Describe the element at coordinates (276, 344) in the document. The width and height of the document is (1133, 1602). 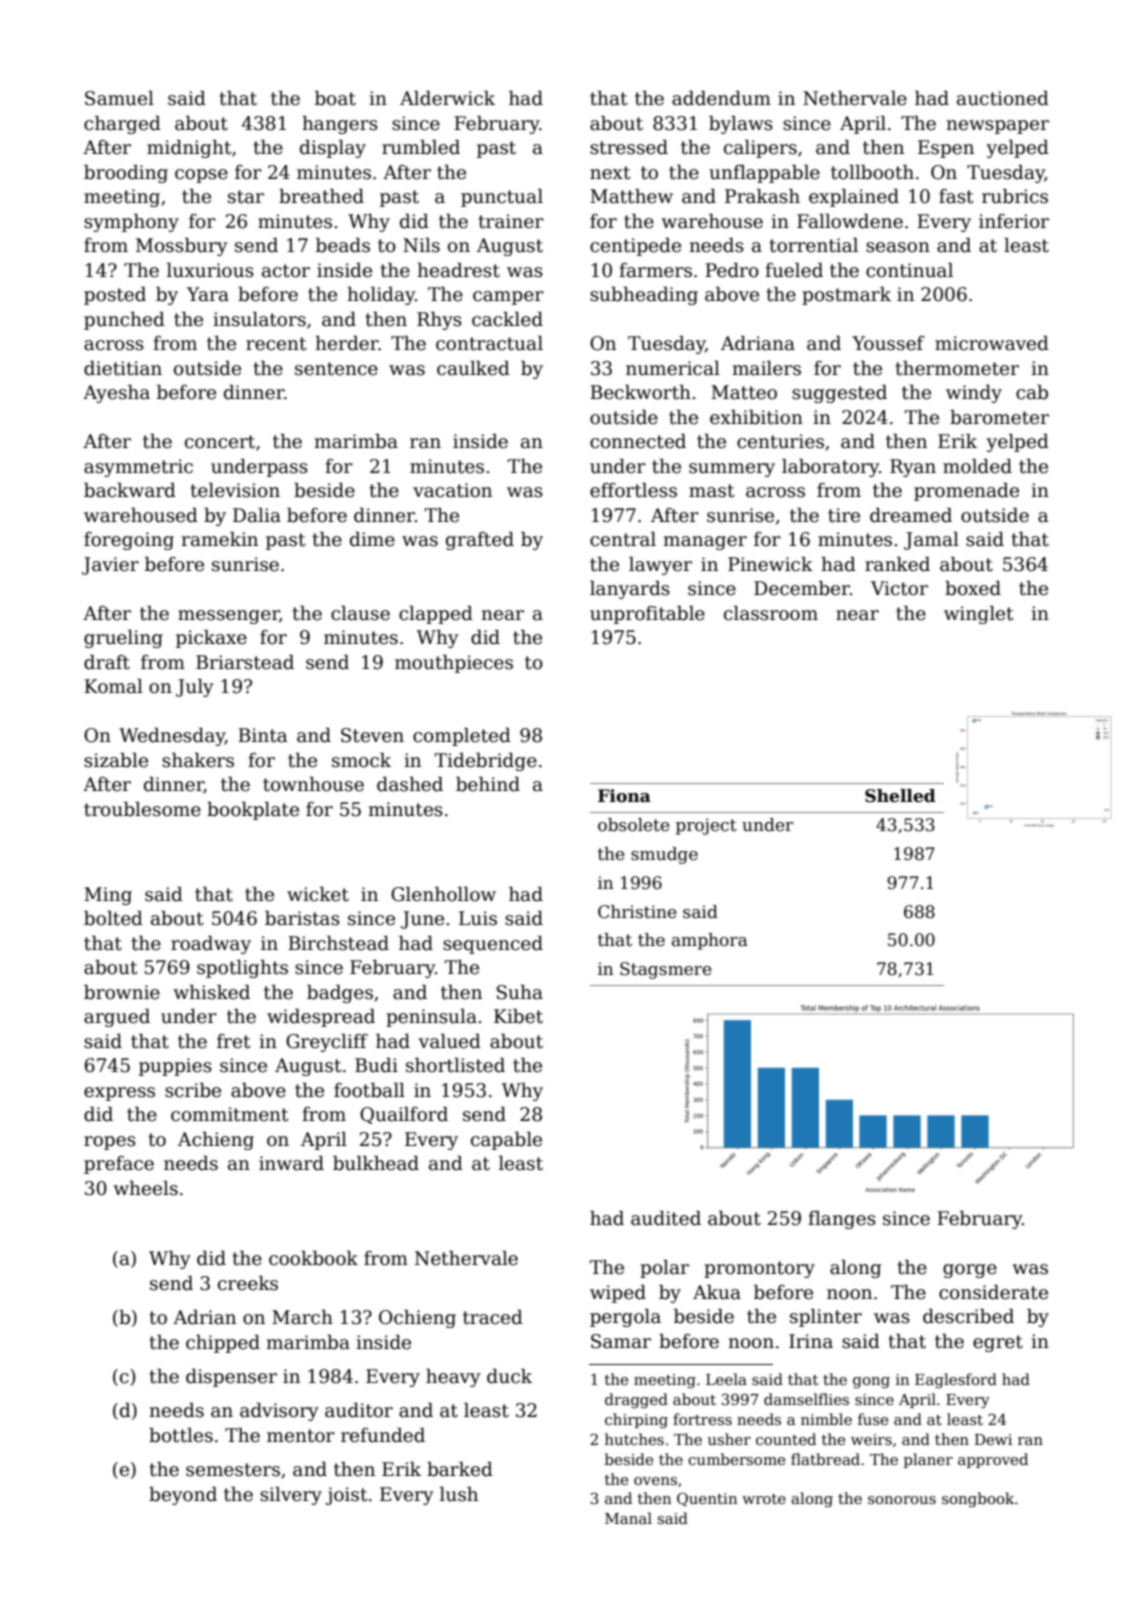
I see `recent` at that location.
